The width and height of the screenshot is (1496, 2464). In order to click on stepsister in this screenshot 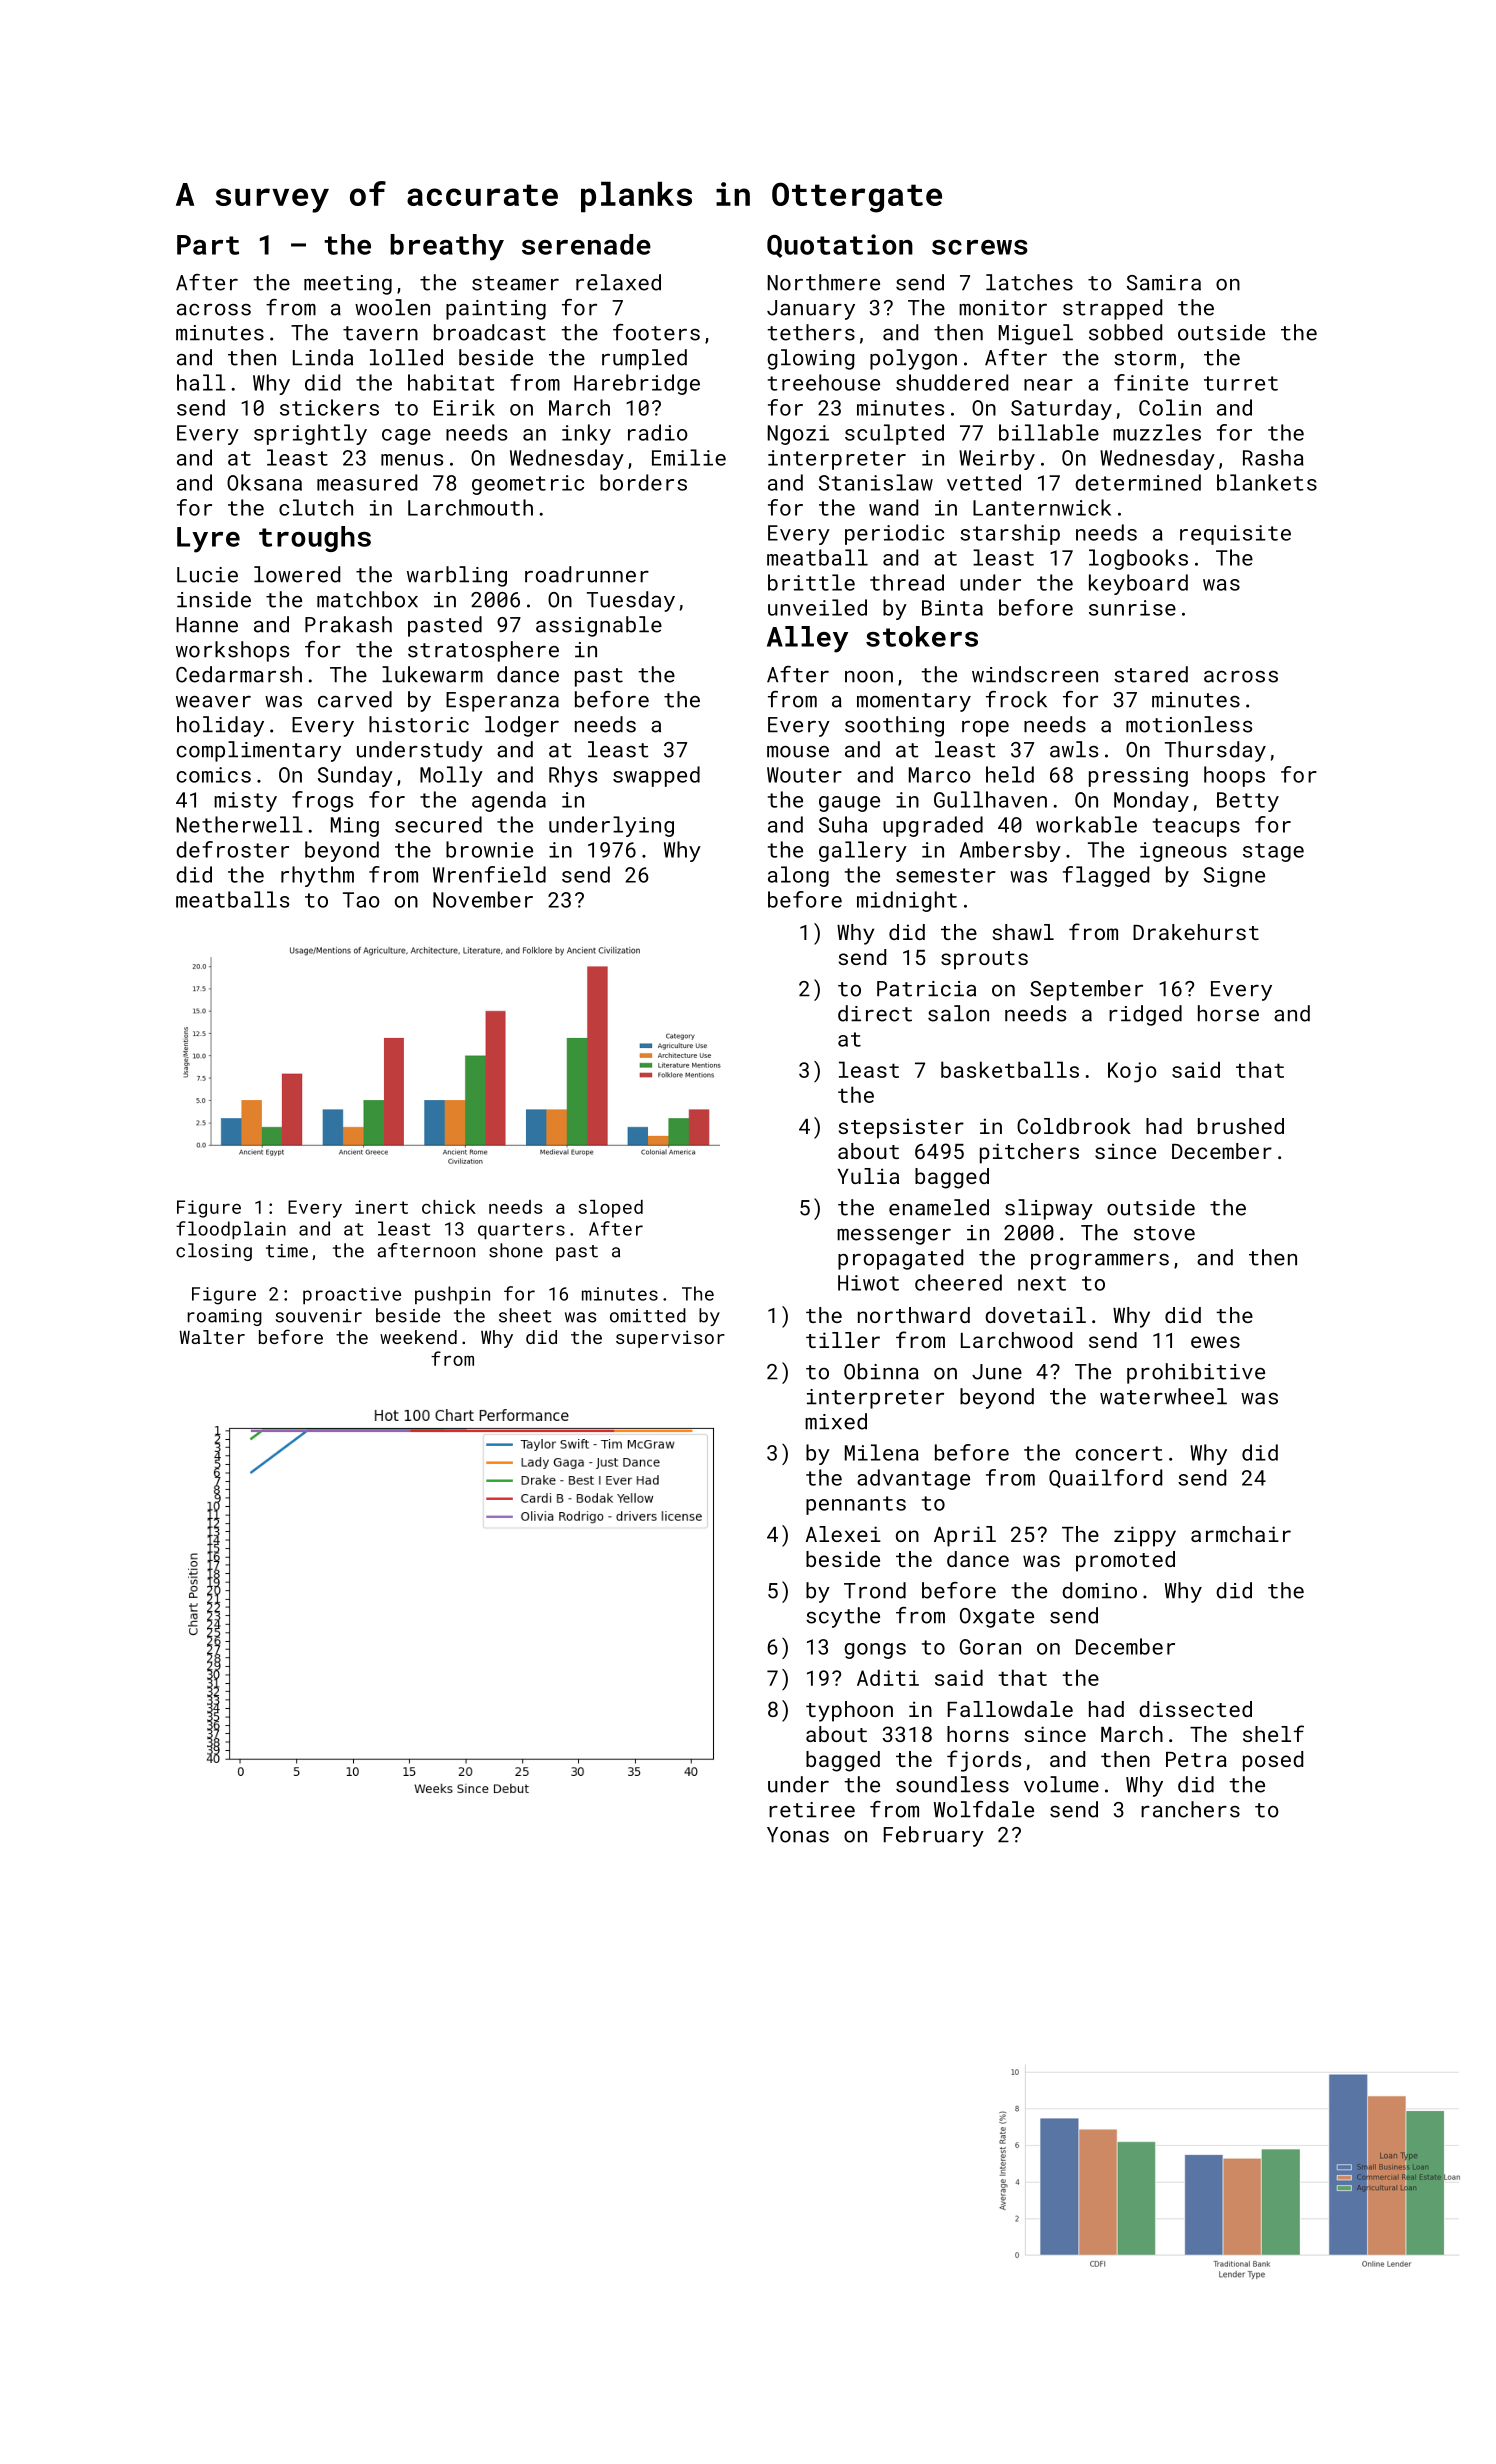, I will do `click(901, 1128)`.
